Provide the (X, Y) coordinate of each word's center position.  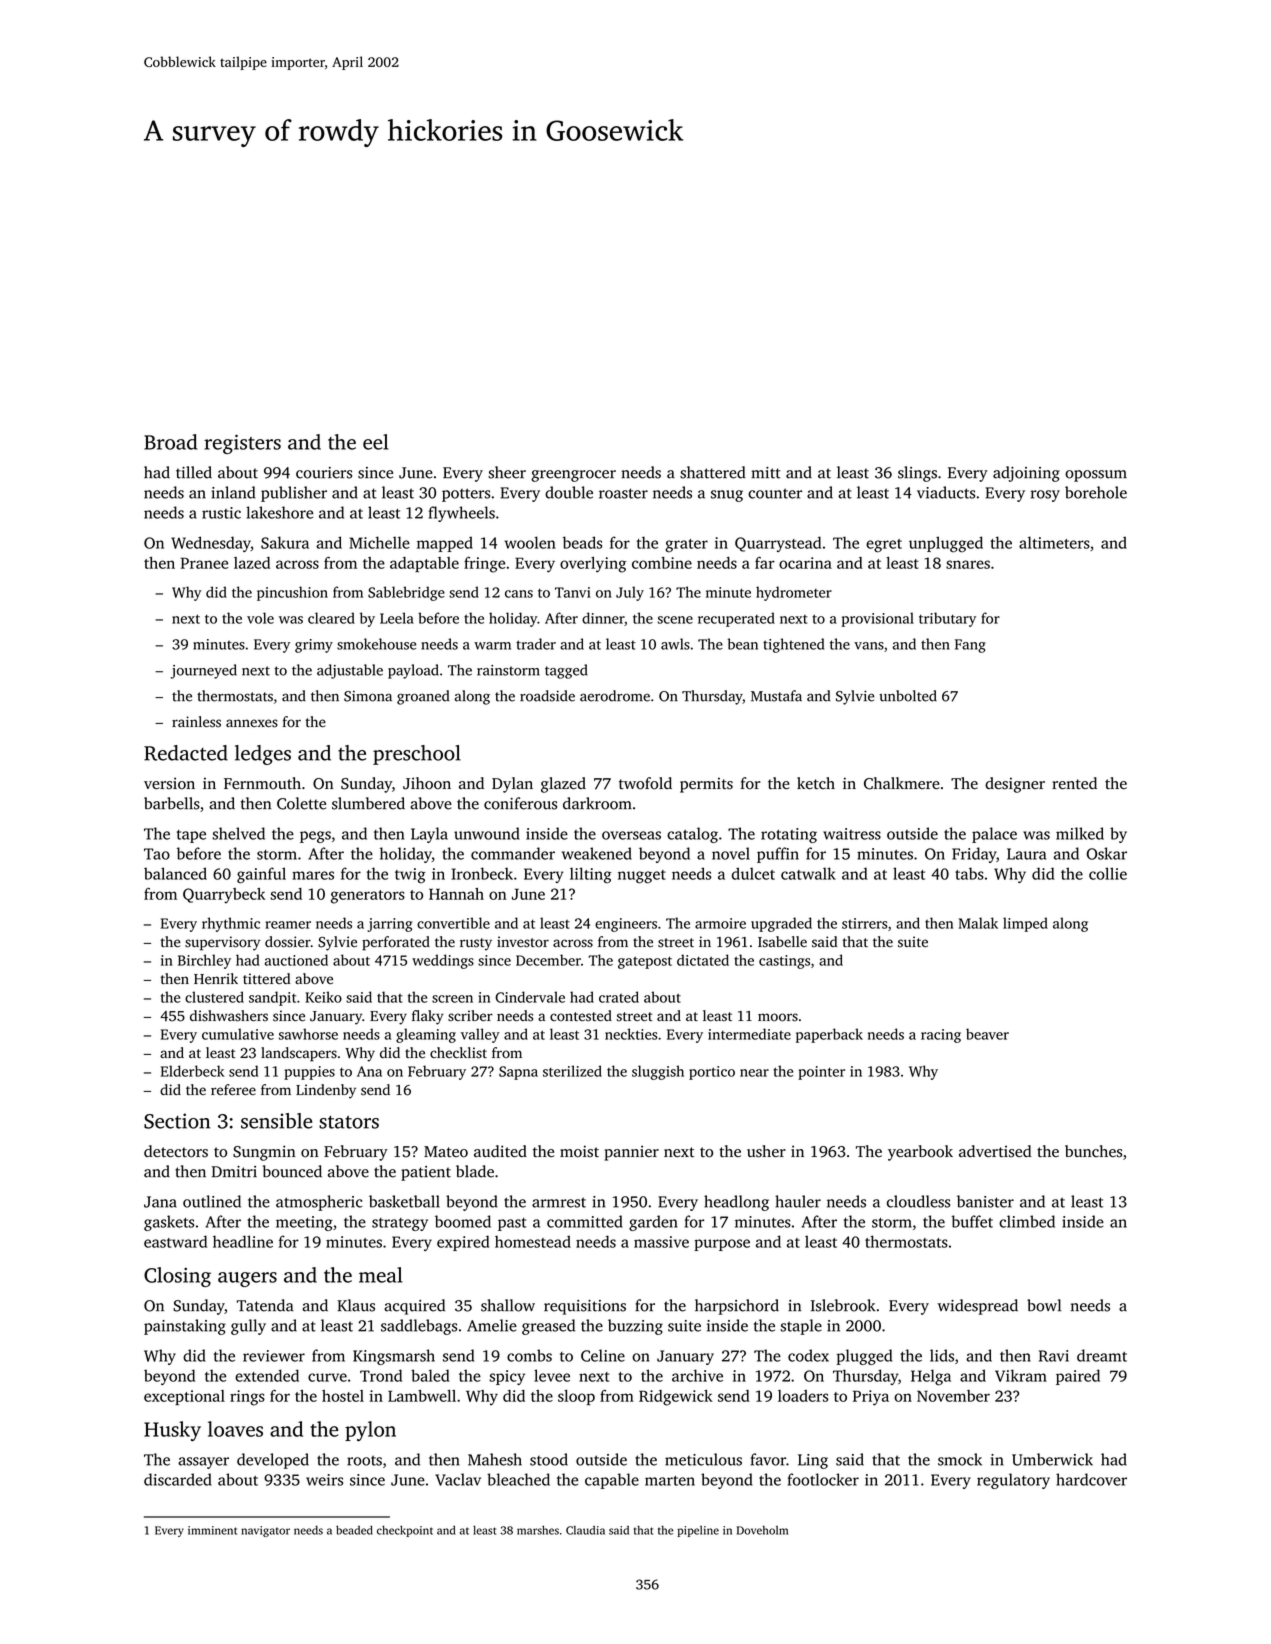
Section (177, 1121)
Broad (170, 442)
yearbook (920, 1153)
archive (697, 1375)
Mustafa (776, 696)
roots (364, 1460)
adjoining (1026, 474)
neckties (631, 1034)
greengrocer (573, 476)
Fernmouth (262, 783)
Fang (970, 646)
